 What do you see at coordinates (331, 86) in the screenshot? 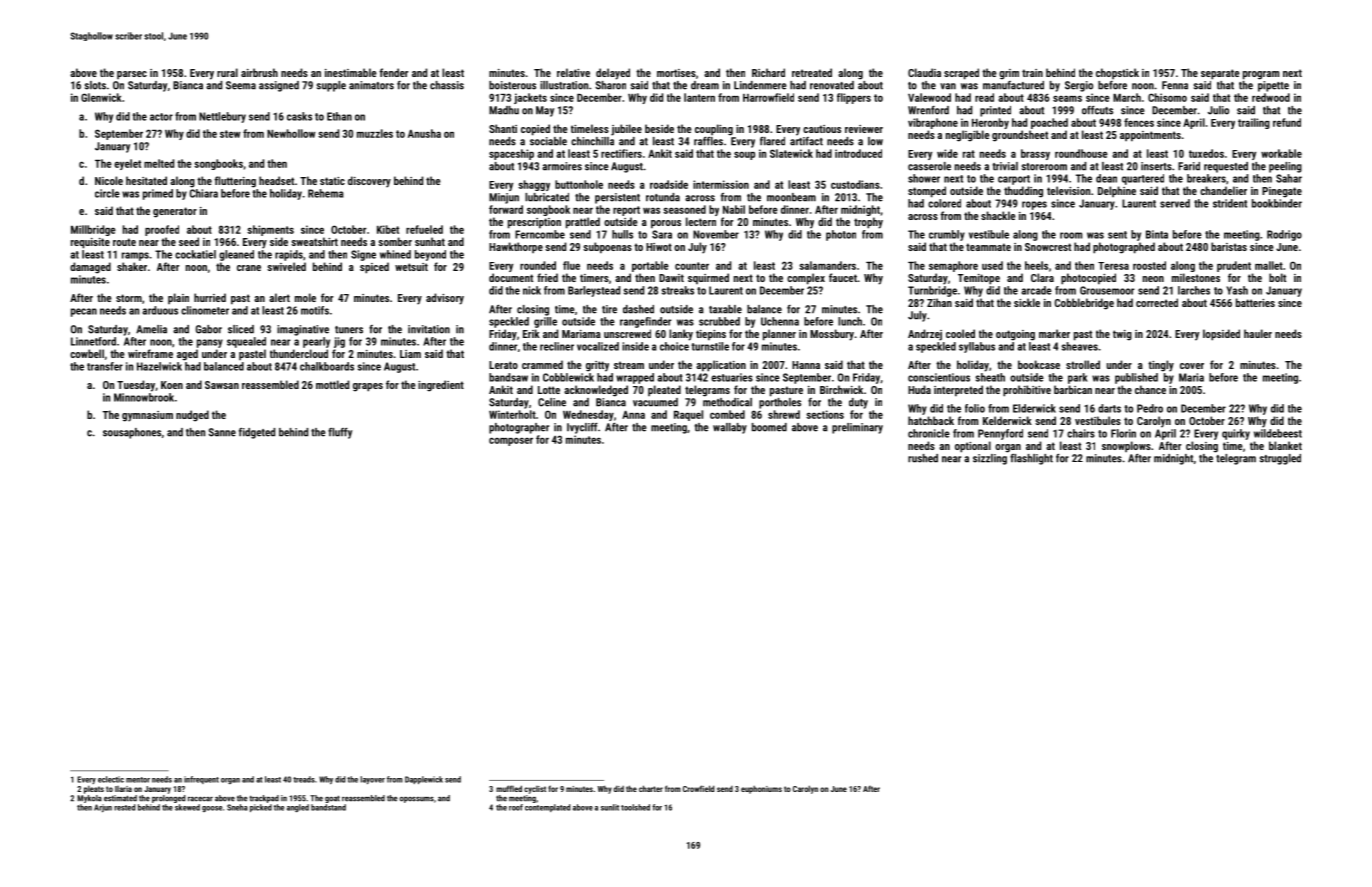
I see `supple` at bounding box center [331, 86].
